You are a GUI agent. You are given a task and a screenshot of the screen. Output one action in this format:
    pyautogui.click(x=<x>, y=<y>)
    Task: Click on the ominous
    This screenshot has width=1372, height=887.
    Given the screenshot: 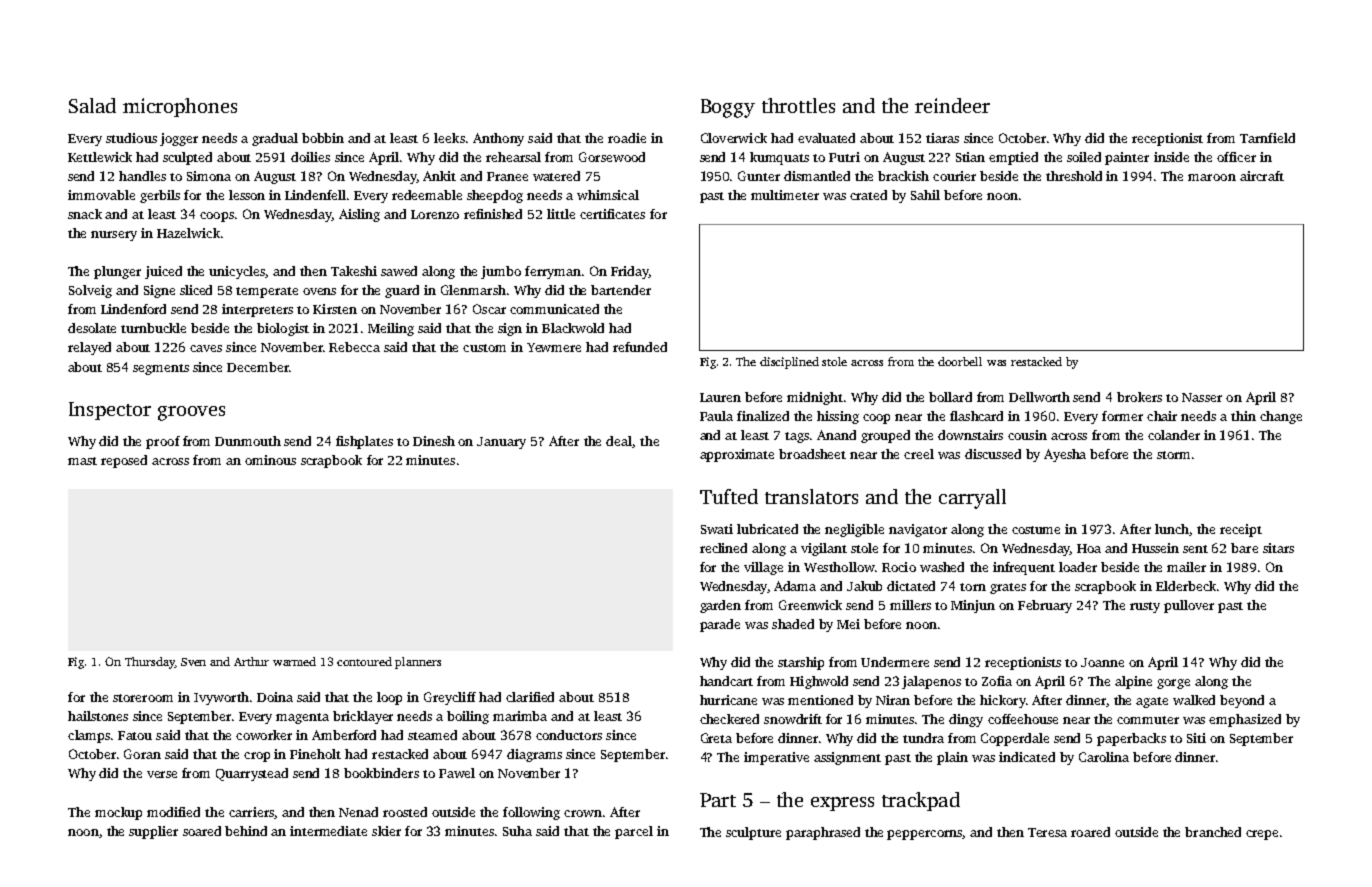 What is the action you would take?
    pyautogui.click(x=270, y=460)
